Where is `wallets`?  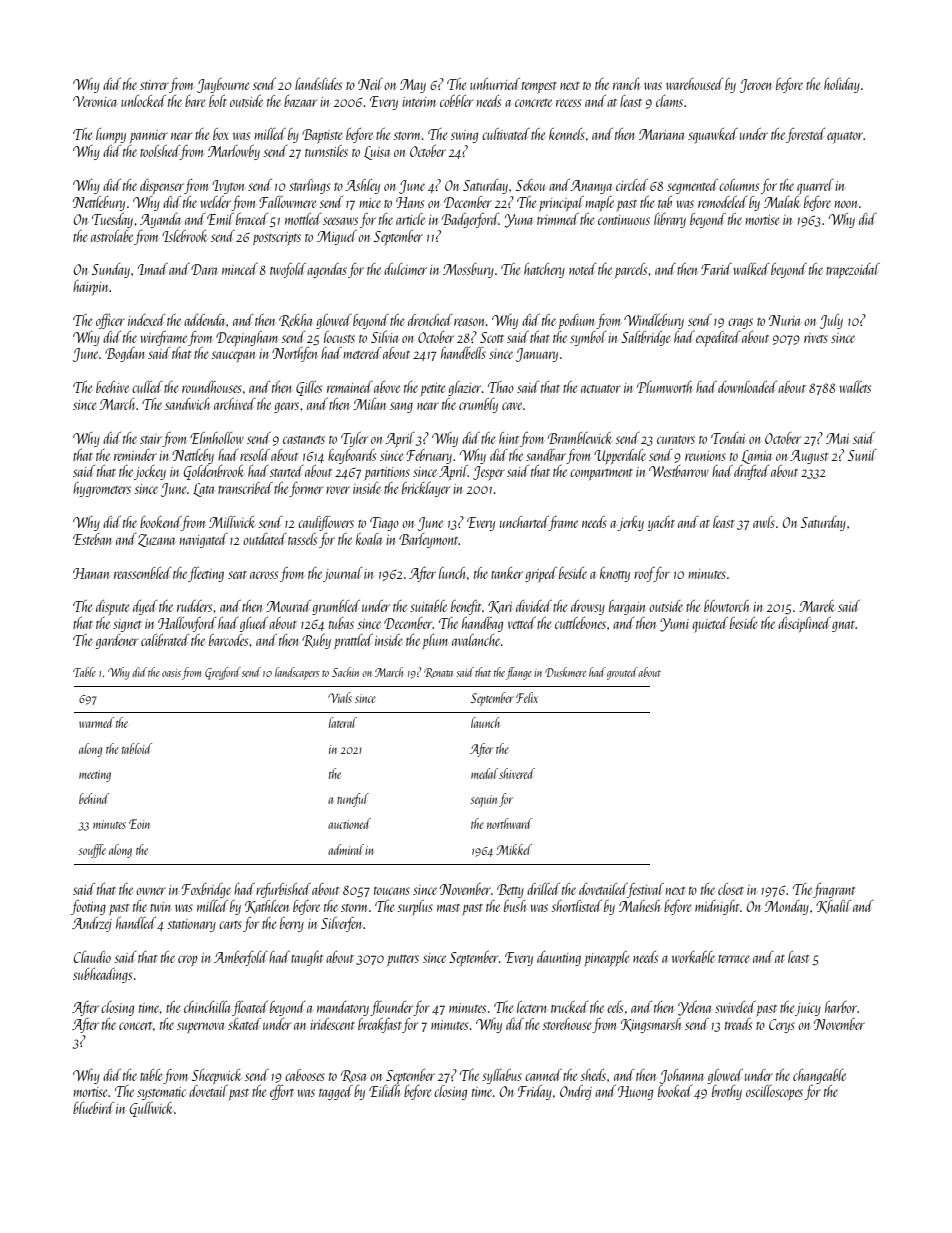
wallets is located at coordinates (855, 387).
